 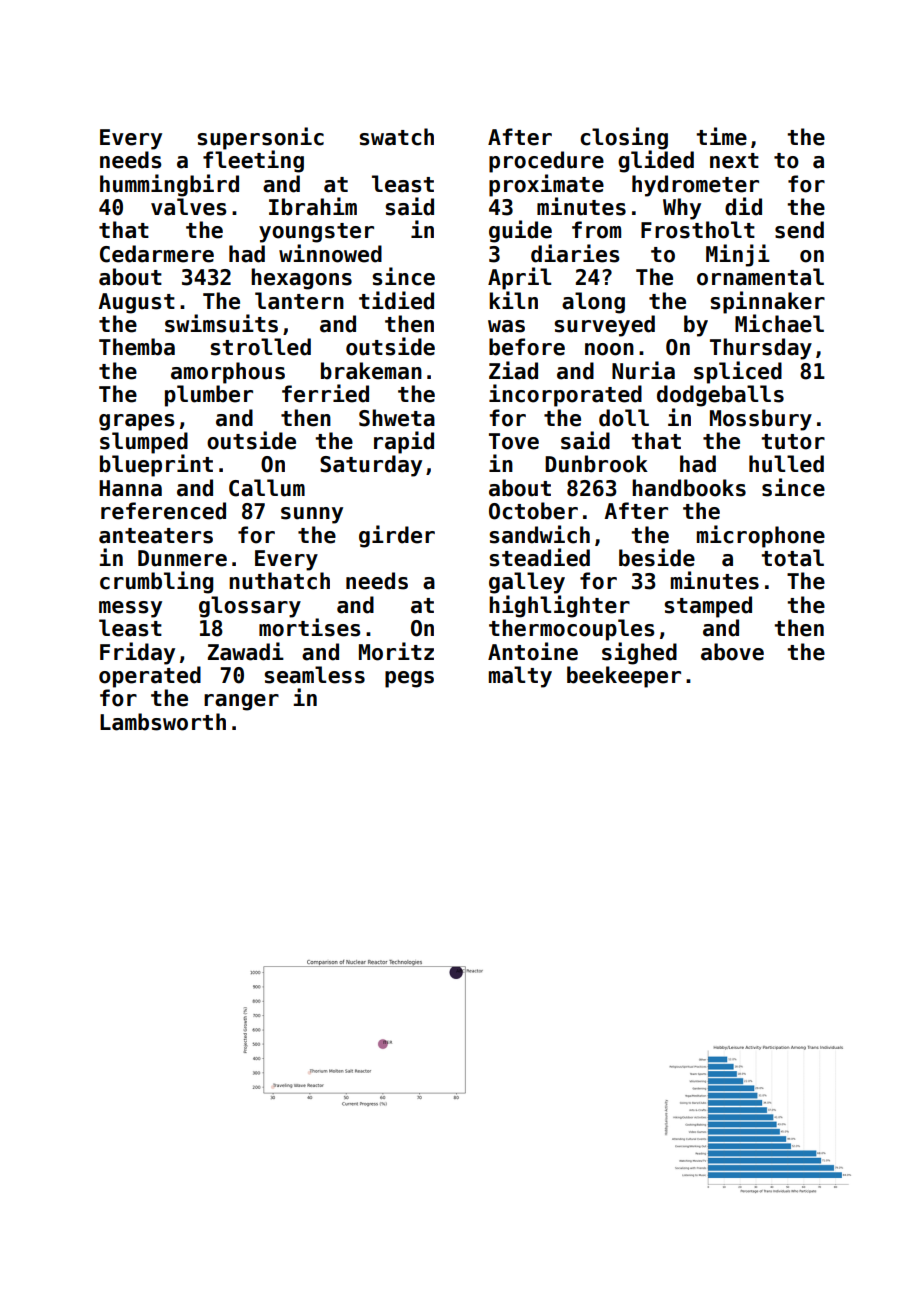 What do you see at coordinates (156, 536) in the image?
I see `anteaters` at bounding box center [156, 536].
